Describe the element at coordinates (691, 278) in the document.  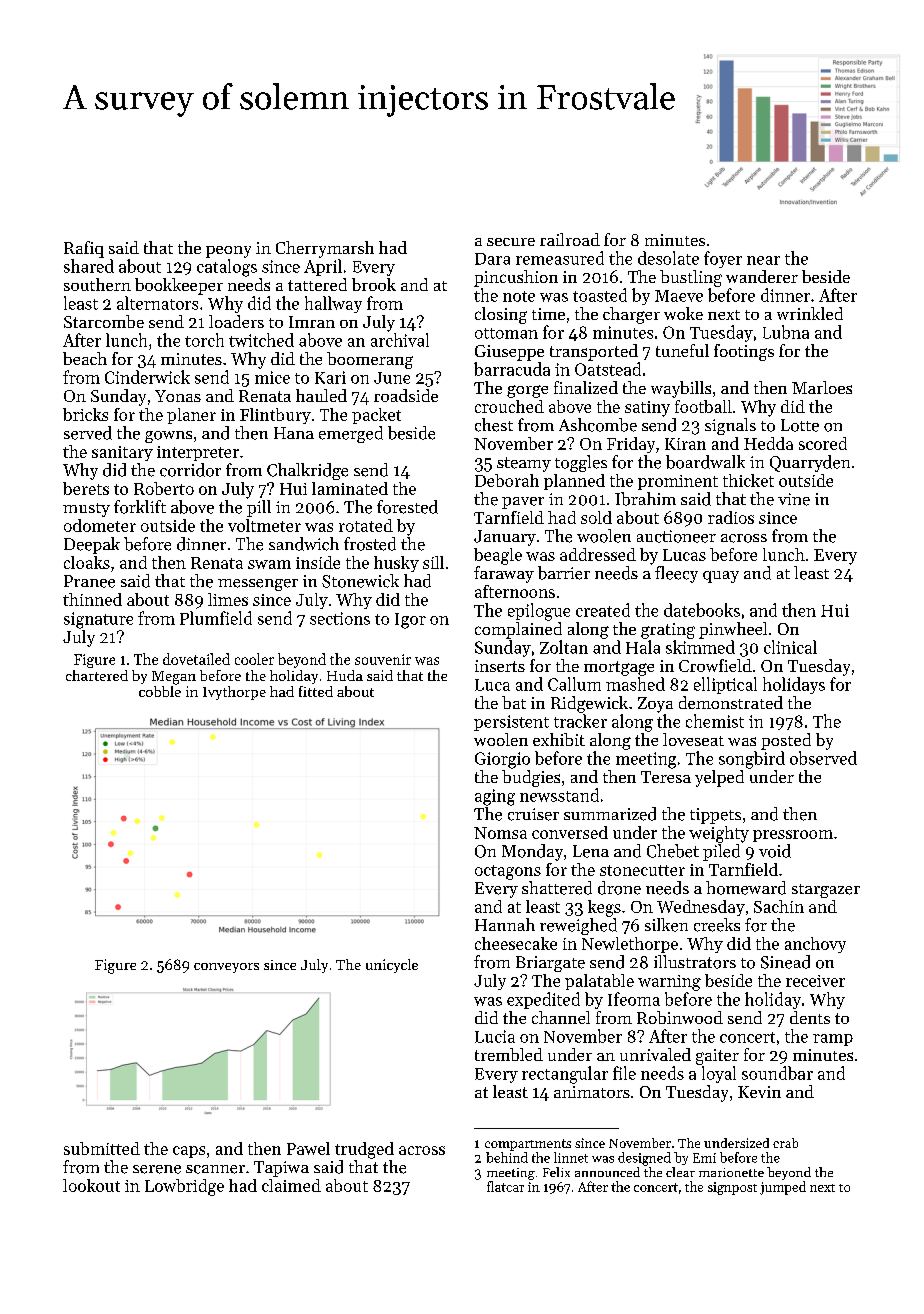
I see `bustling` at that location.
